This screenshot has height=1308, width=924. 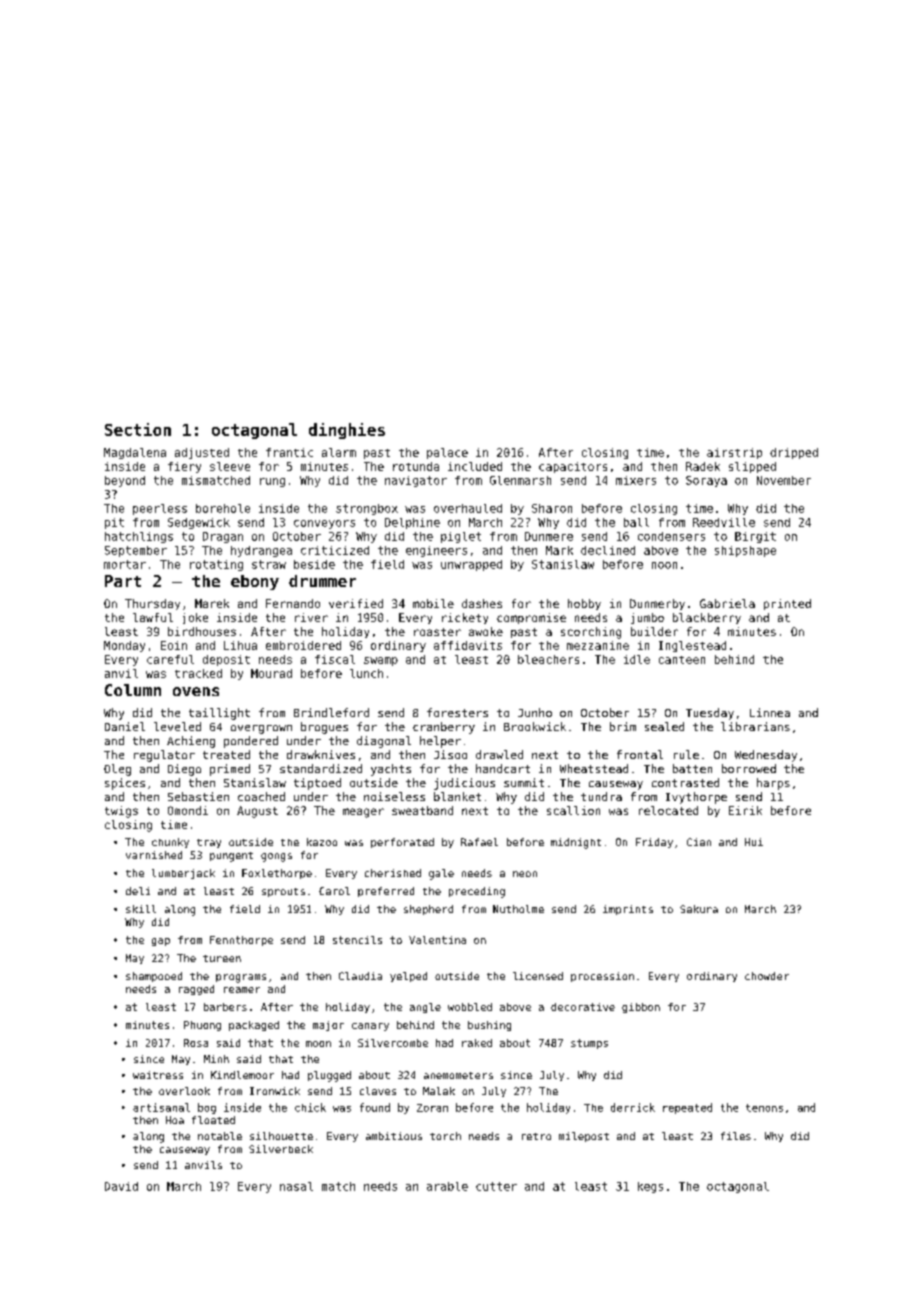 What do you see at coordinates (241, 978) in the screenshot?
I see `programs` at bounding box center [241, 978].
